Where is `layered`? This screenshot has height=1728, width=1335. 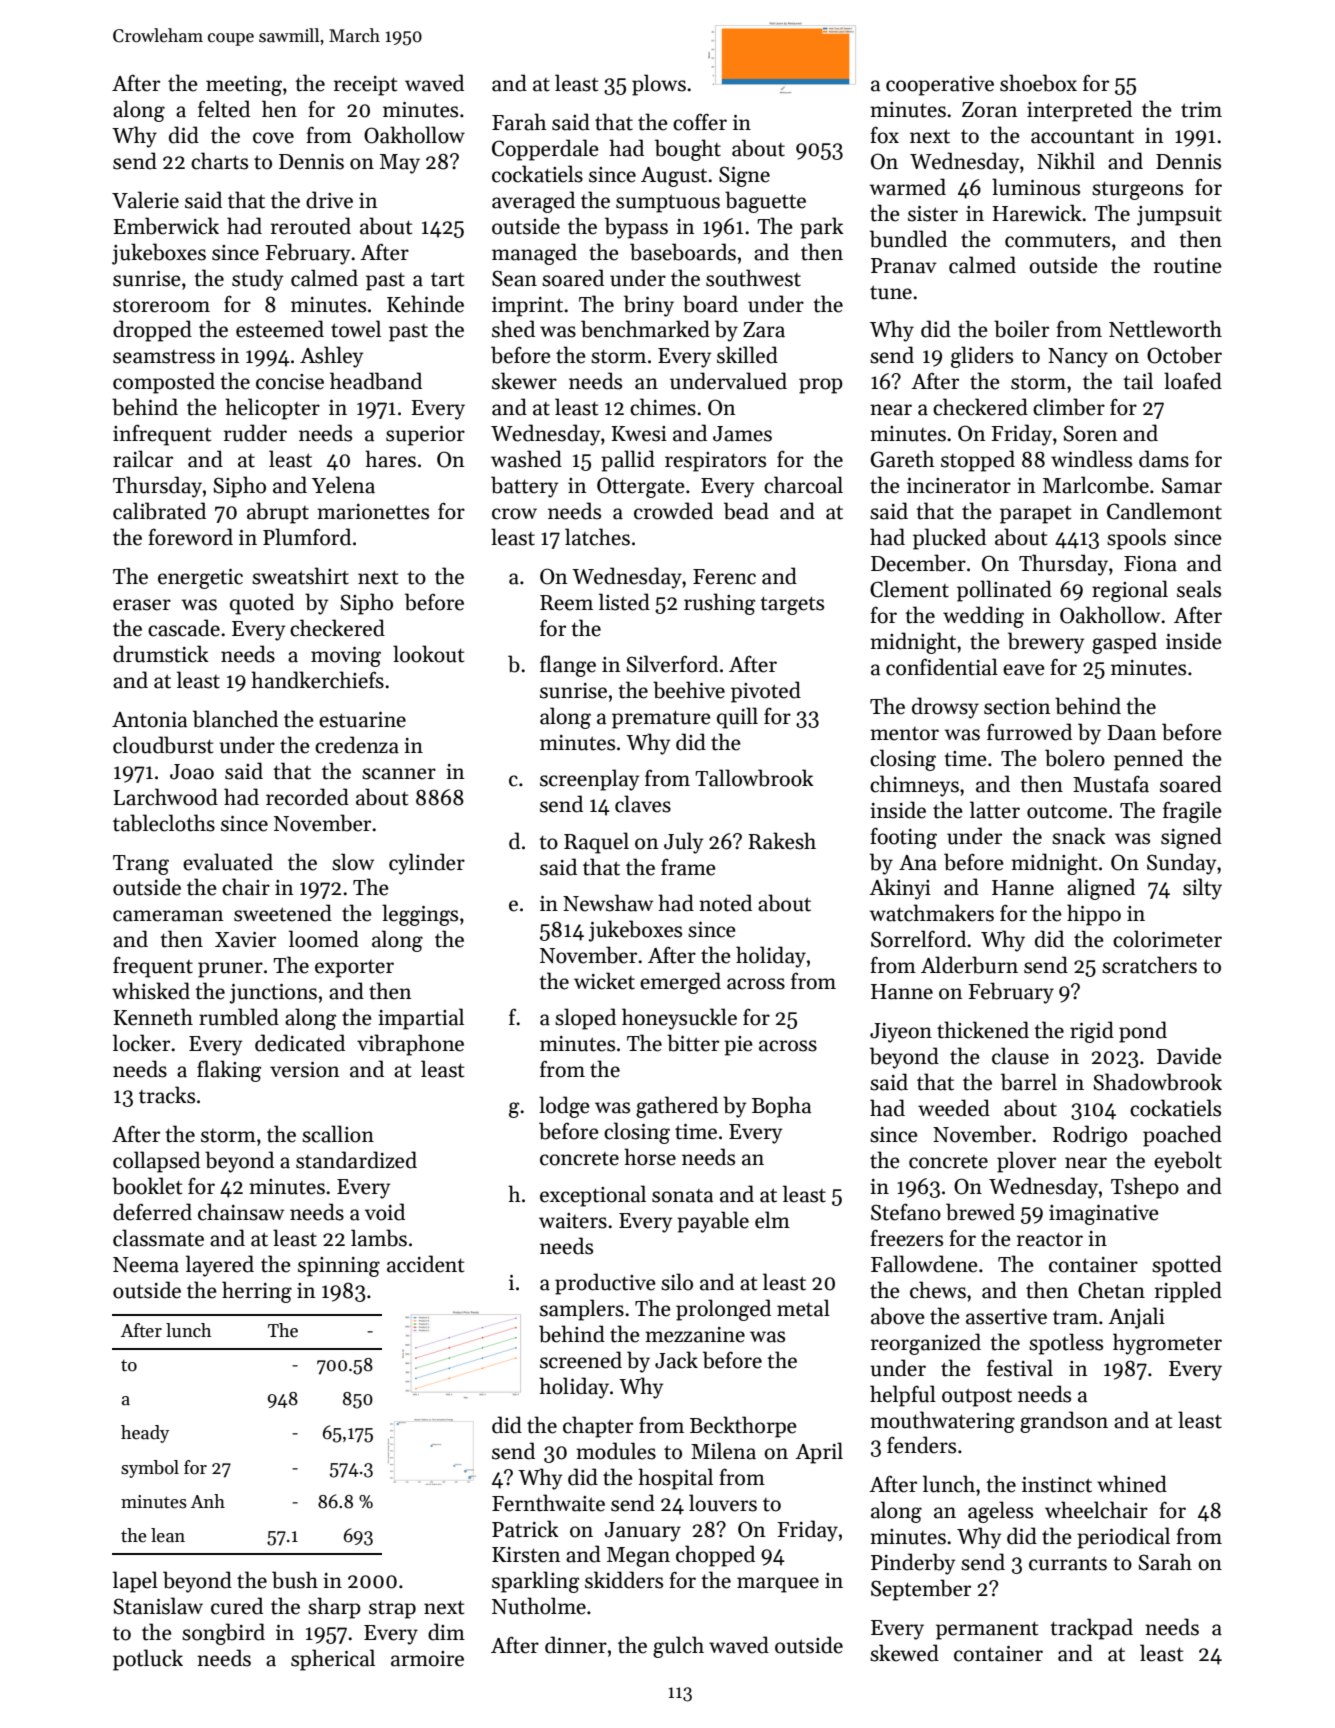 layered is located at coordinates (220, 1266).
